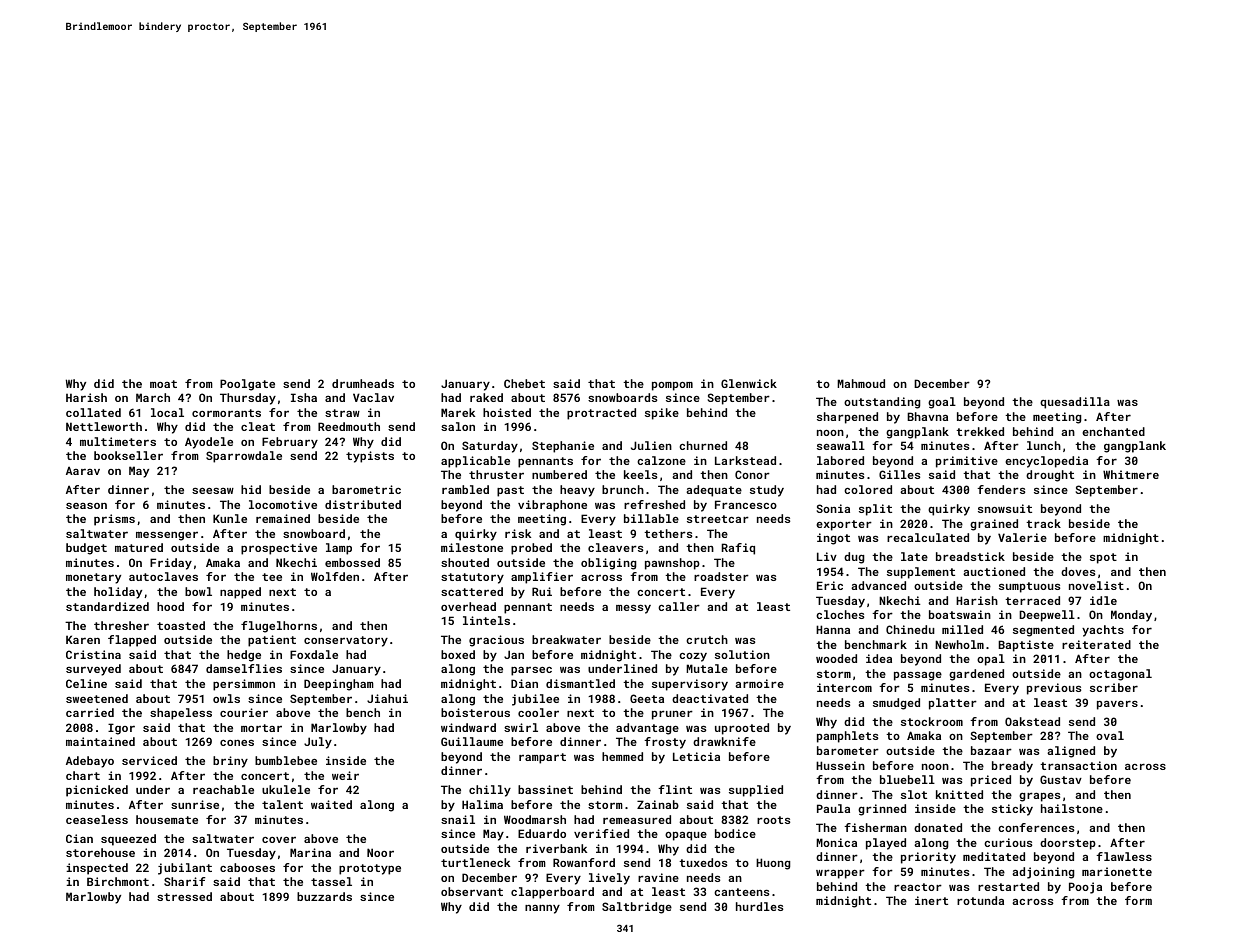  I want to click on Woodmarsh, so click(535, 819).
